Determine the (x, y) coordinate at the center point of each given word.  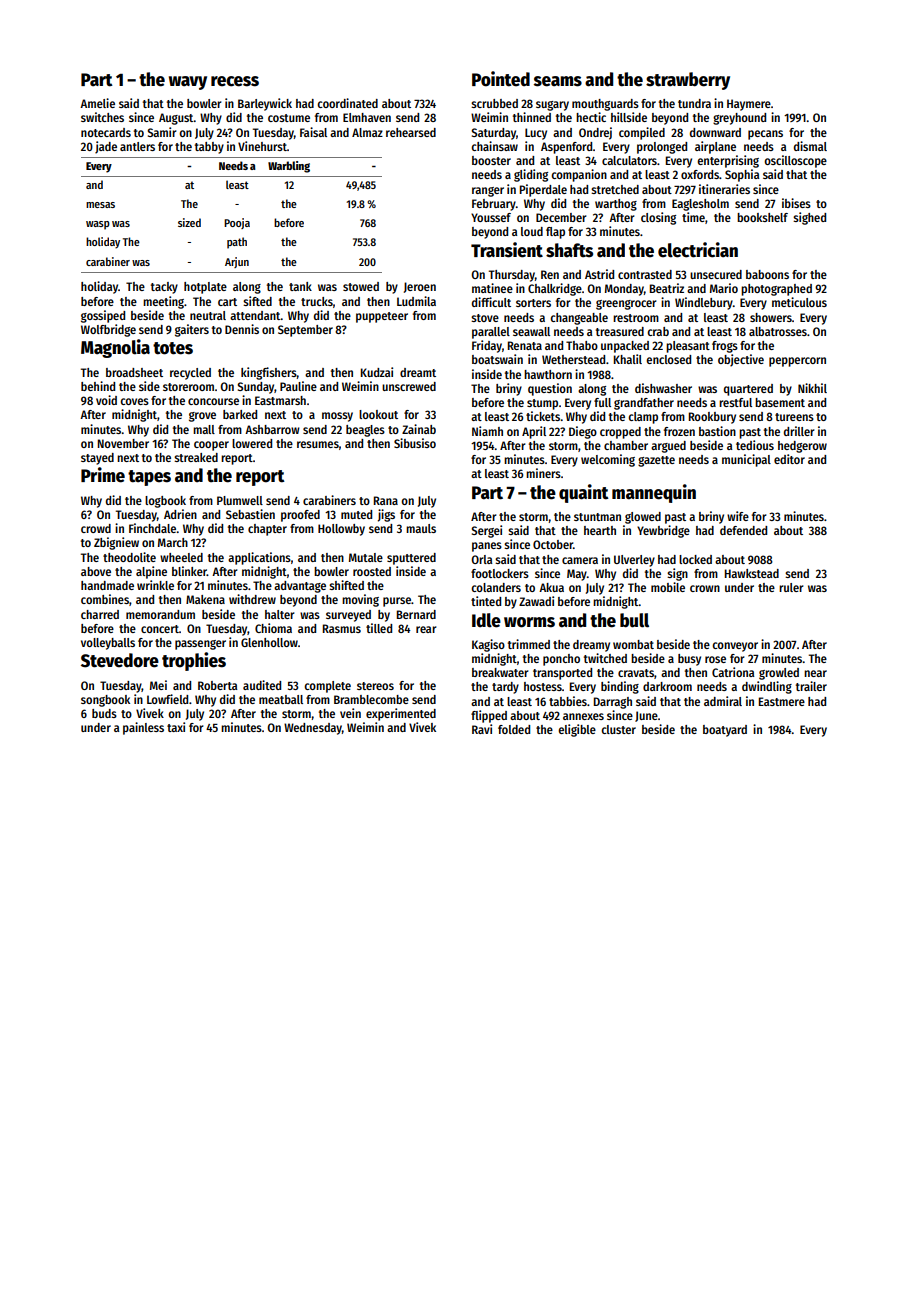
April (534, 432)
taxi (176, 727)
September (305, 331)
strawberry (688, 81)
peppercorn (797, 362)
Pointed (501, 79)
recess (235, 81)
